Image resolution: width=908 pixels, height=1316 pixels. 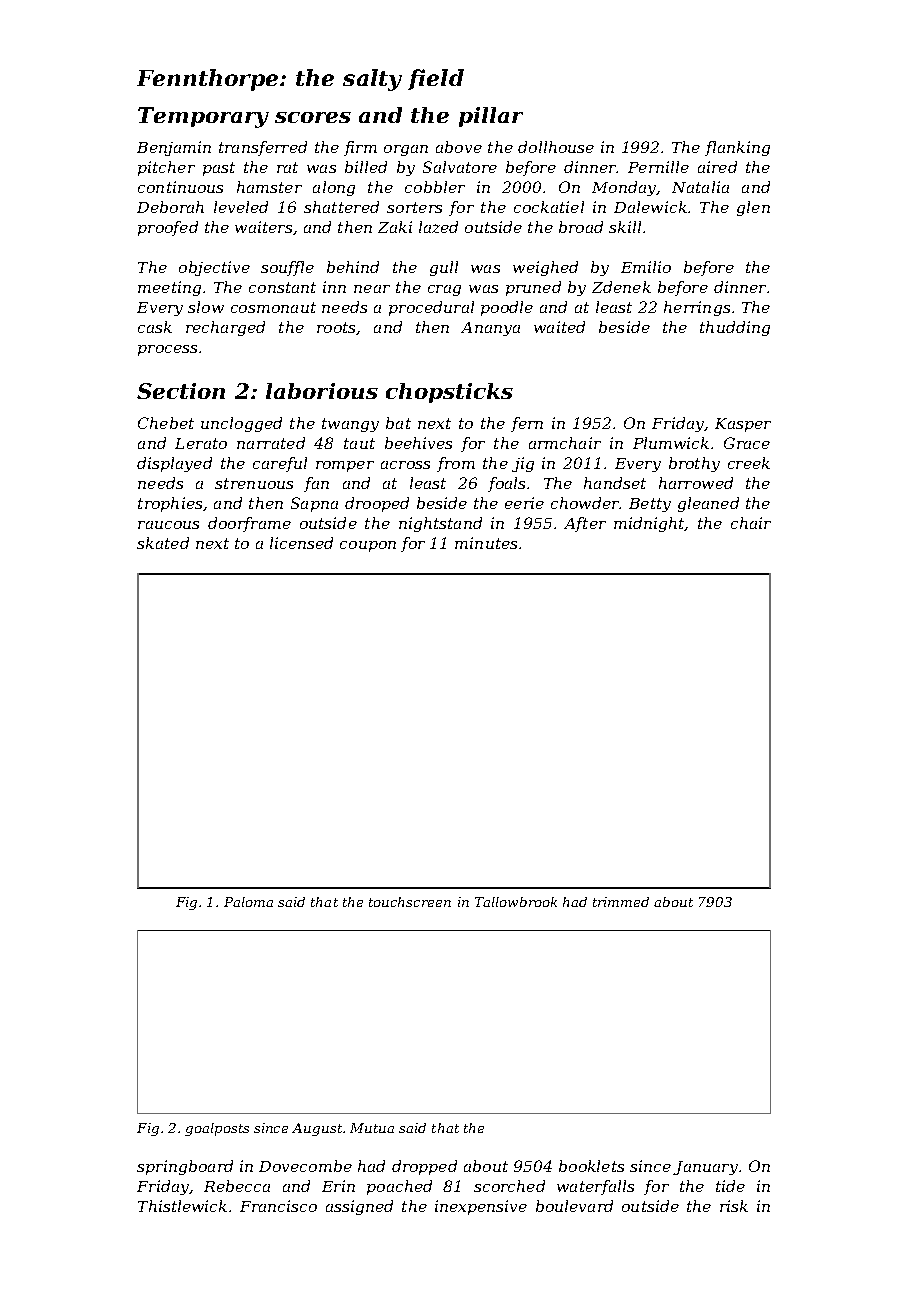 I want to click on trimmed, so click(x=621, y=902).
